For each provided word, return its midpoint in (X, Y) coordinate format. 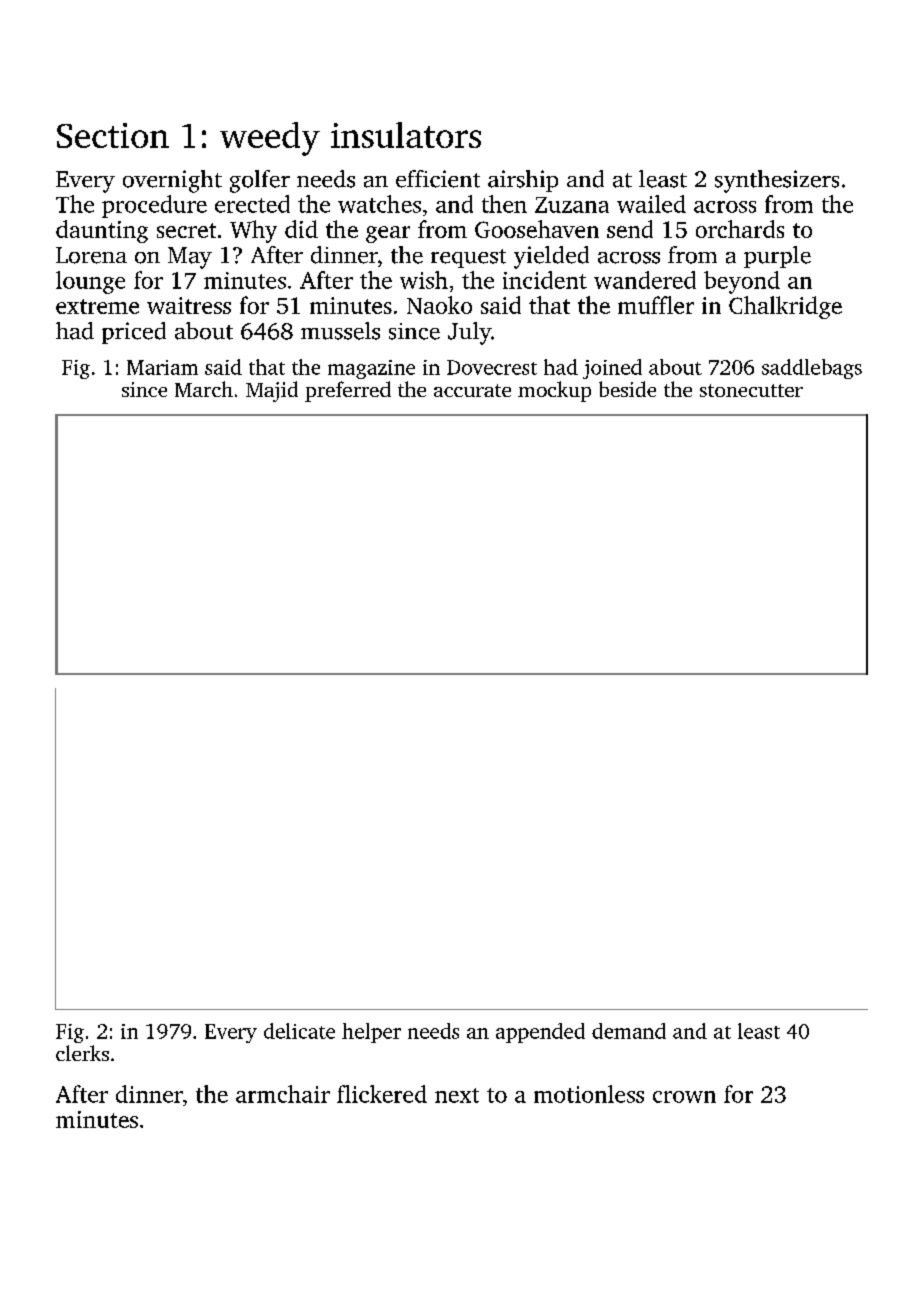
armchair (283, 1094)
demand (629, 1031)
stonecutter (751, 390)
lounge (90, 282)
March (204, 389)
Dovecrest (492, 367)
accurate (472, 390)
